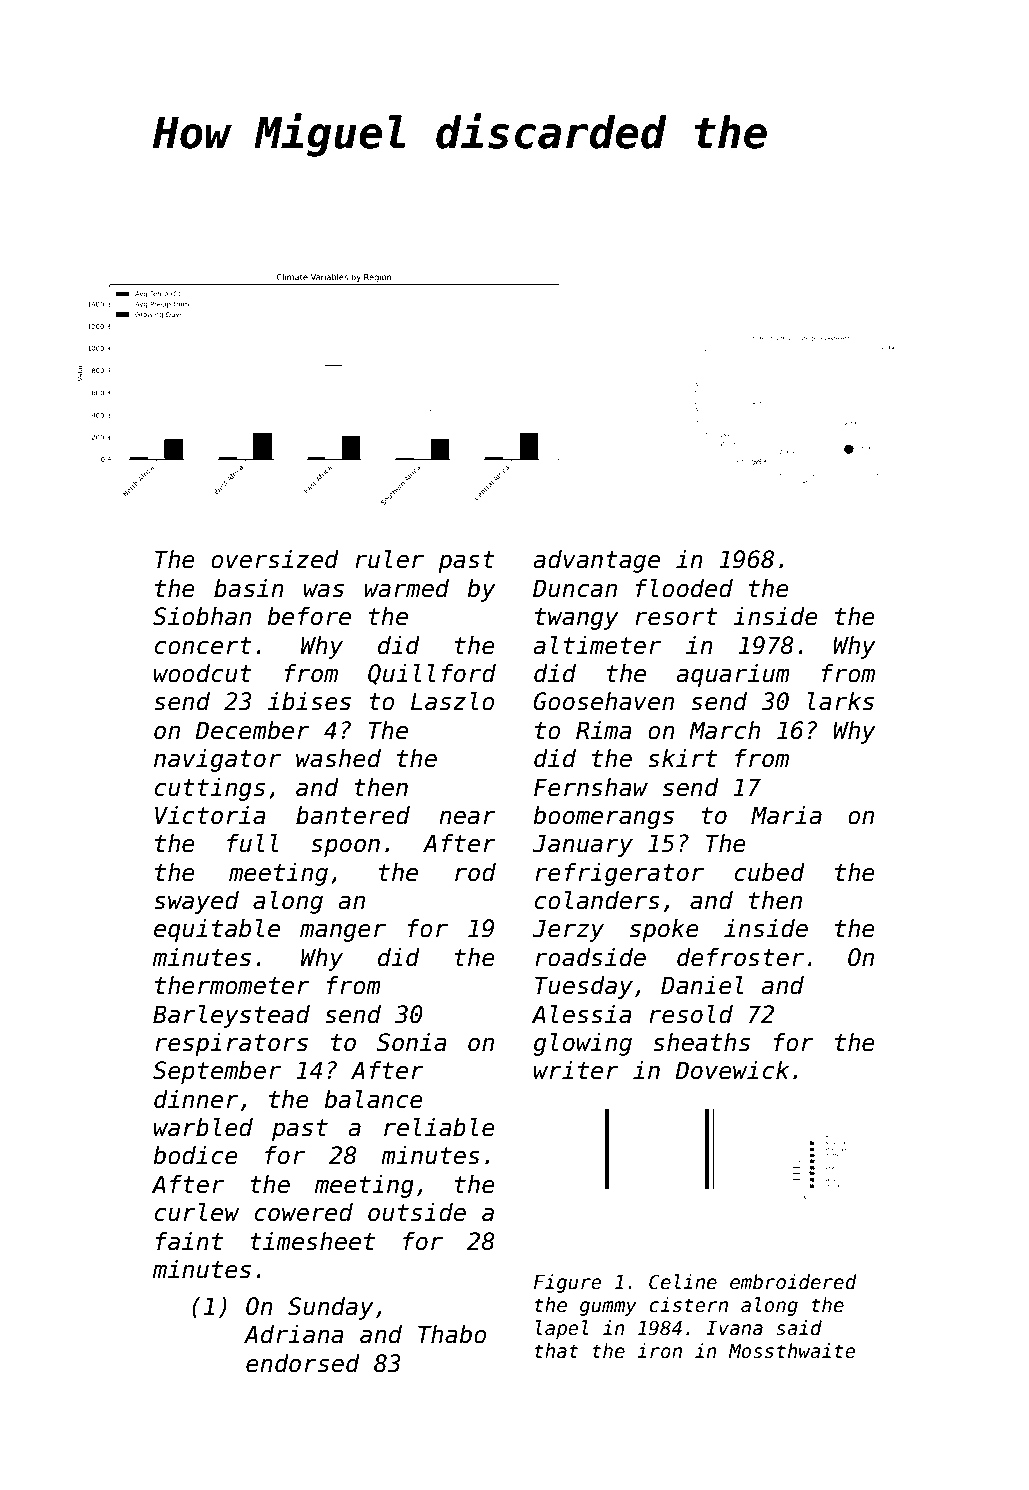 The image size is (1029, 1490). Describe the element at coordinates (684, 588) in the page. I see `flooded` at that location.
